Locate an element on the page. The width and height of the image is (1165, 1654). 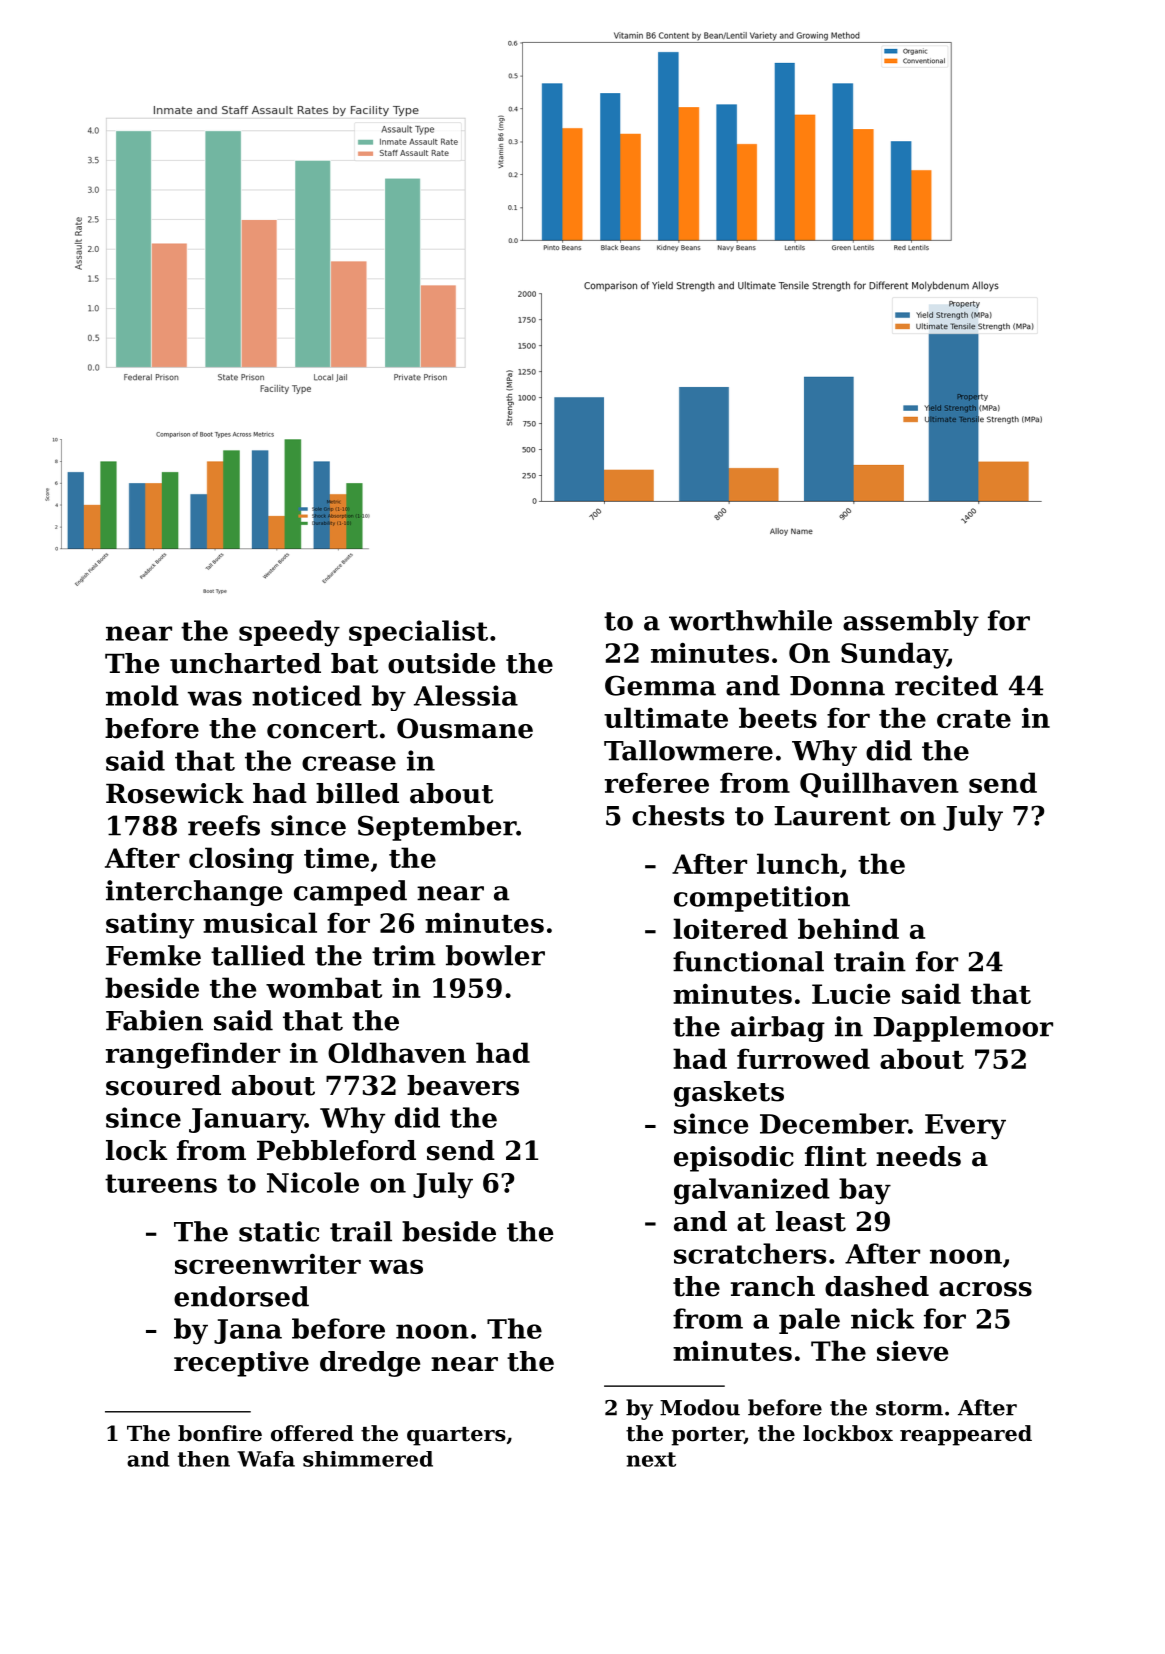
chests is located at coordinates (678, 815).
